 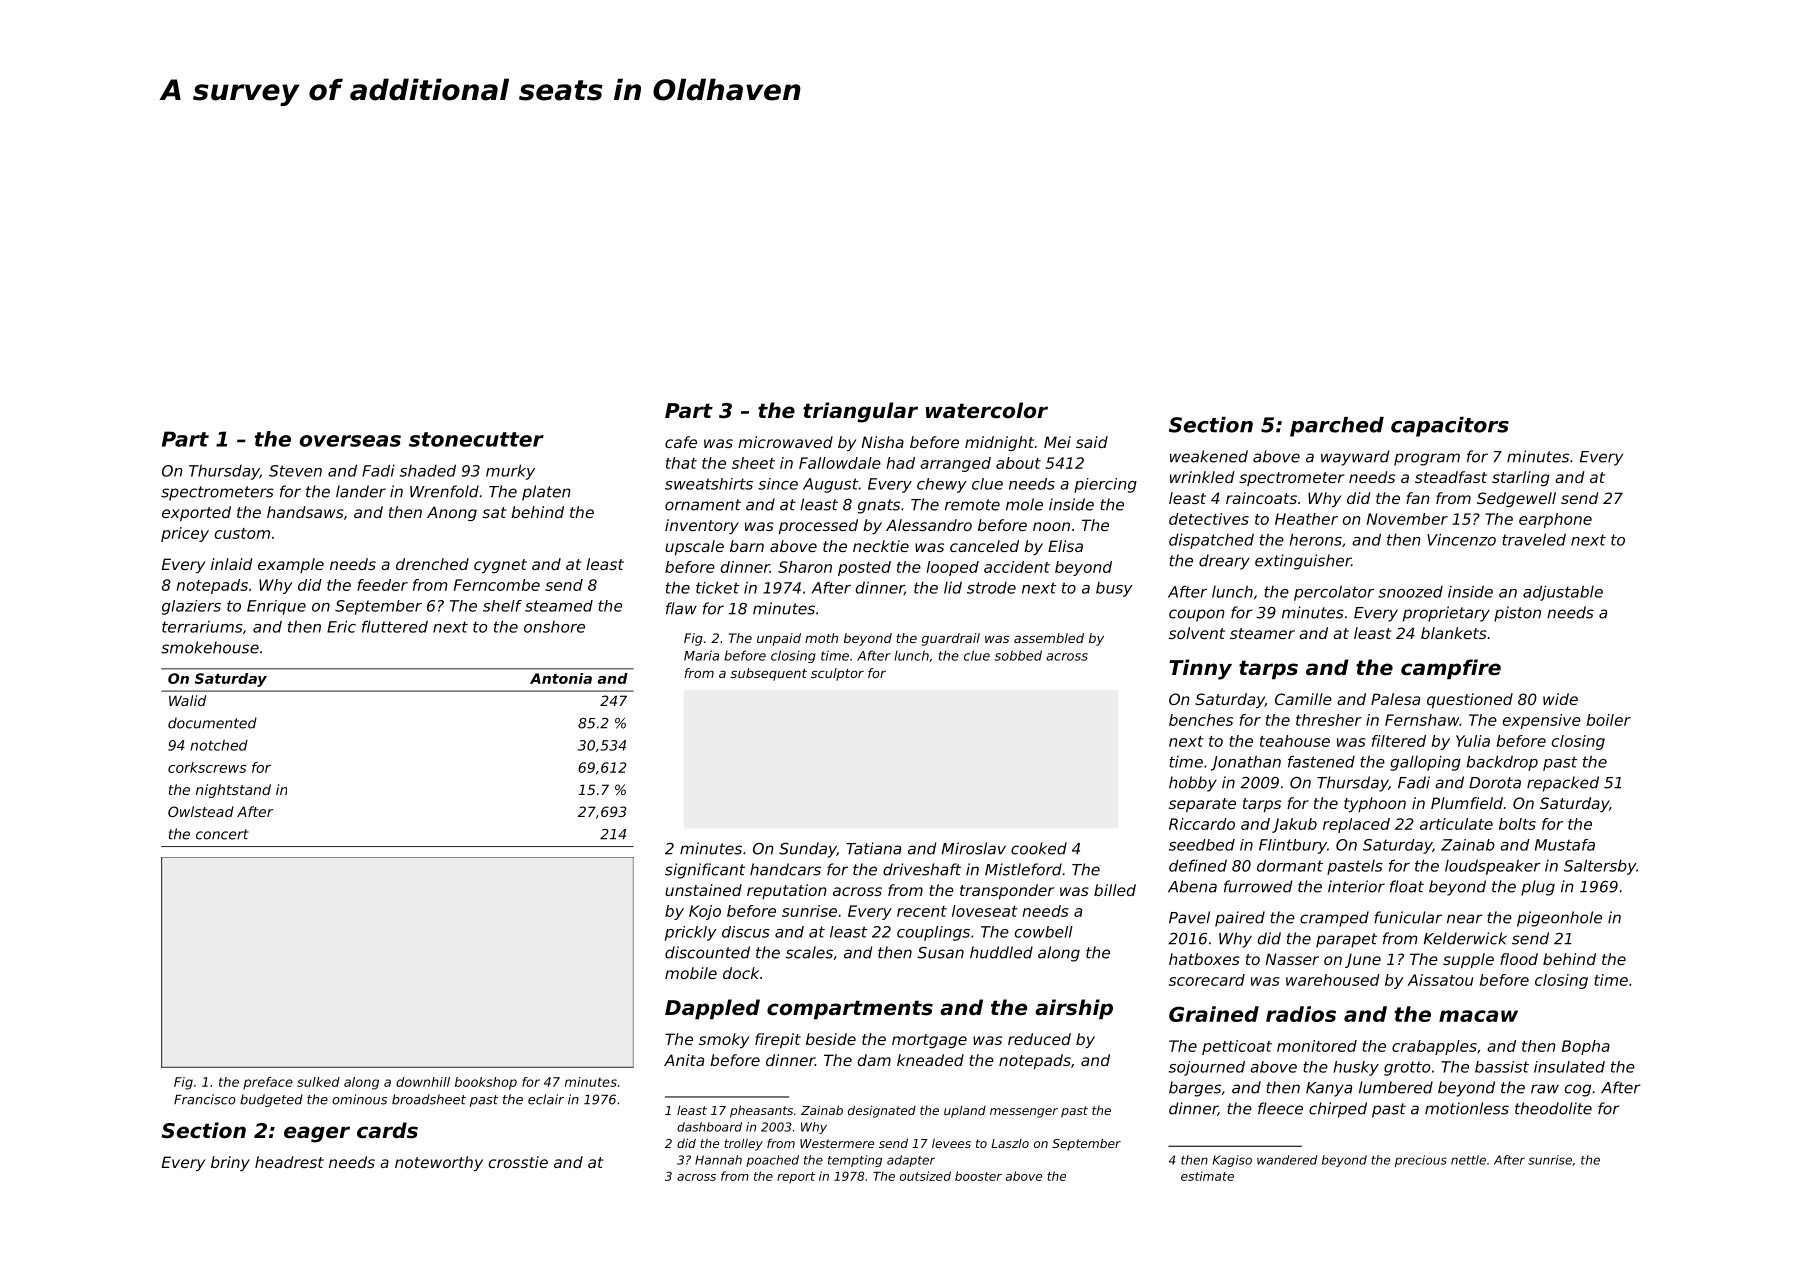 I want to click on starling, so click(x=1521, y=478).
